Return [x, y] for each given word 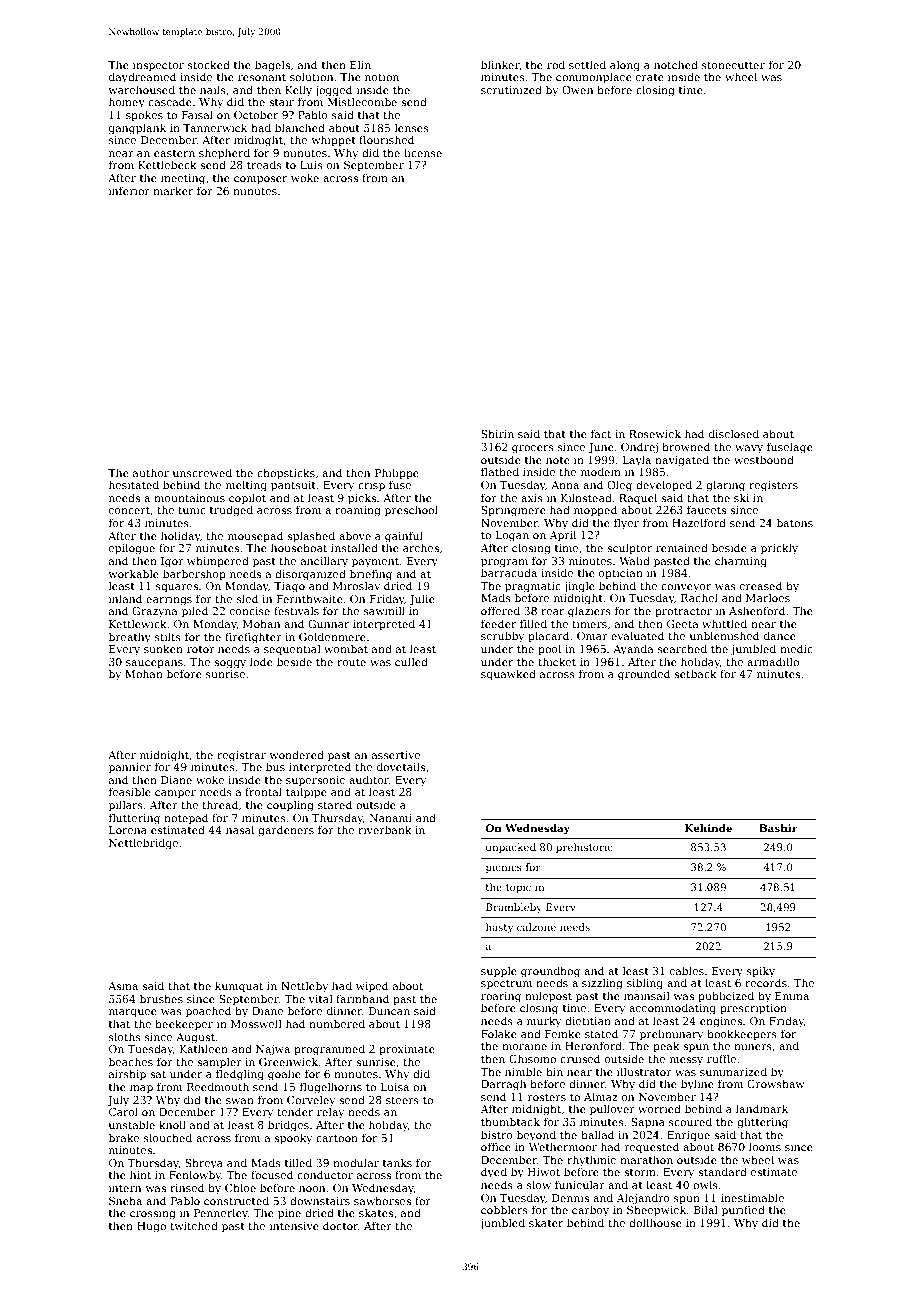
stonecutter [733, 65]
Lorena [128, 830]
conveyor [686, 588]
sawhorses [382, 1200]
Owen [577, 90]
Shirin [497, 433]
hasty [499, 928]
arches [421, 547]
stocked [209, 64]
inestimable [752, 1197]
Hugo [151, 1227]
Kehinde [708, 828]
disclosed [734, 433]
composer [260, 180]
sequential [292, 649]
